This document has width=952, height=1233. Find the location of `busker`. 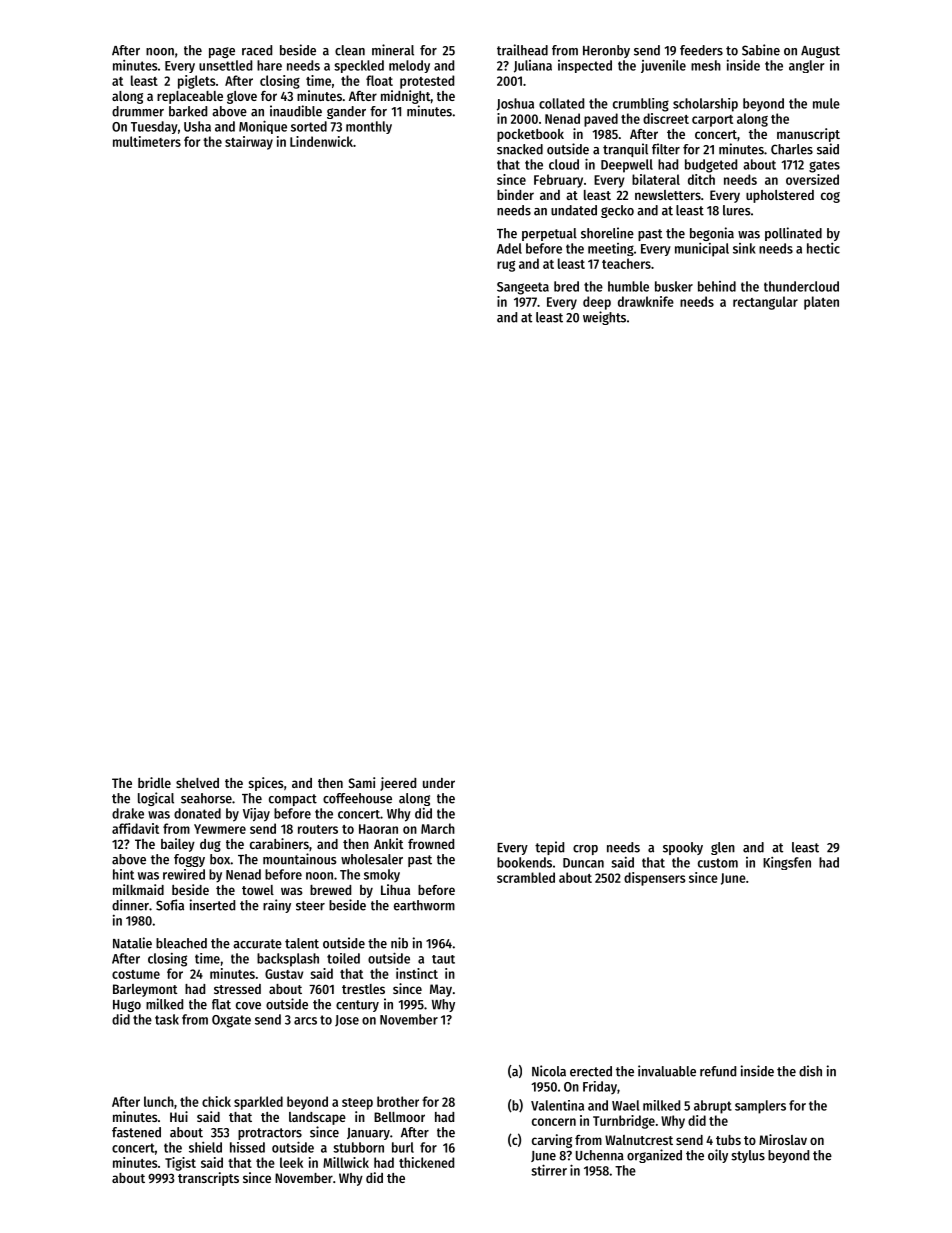

busker is located at coordinates (674, 286).
